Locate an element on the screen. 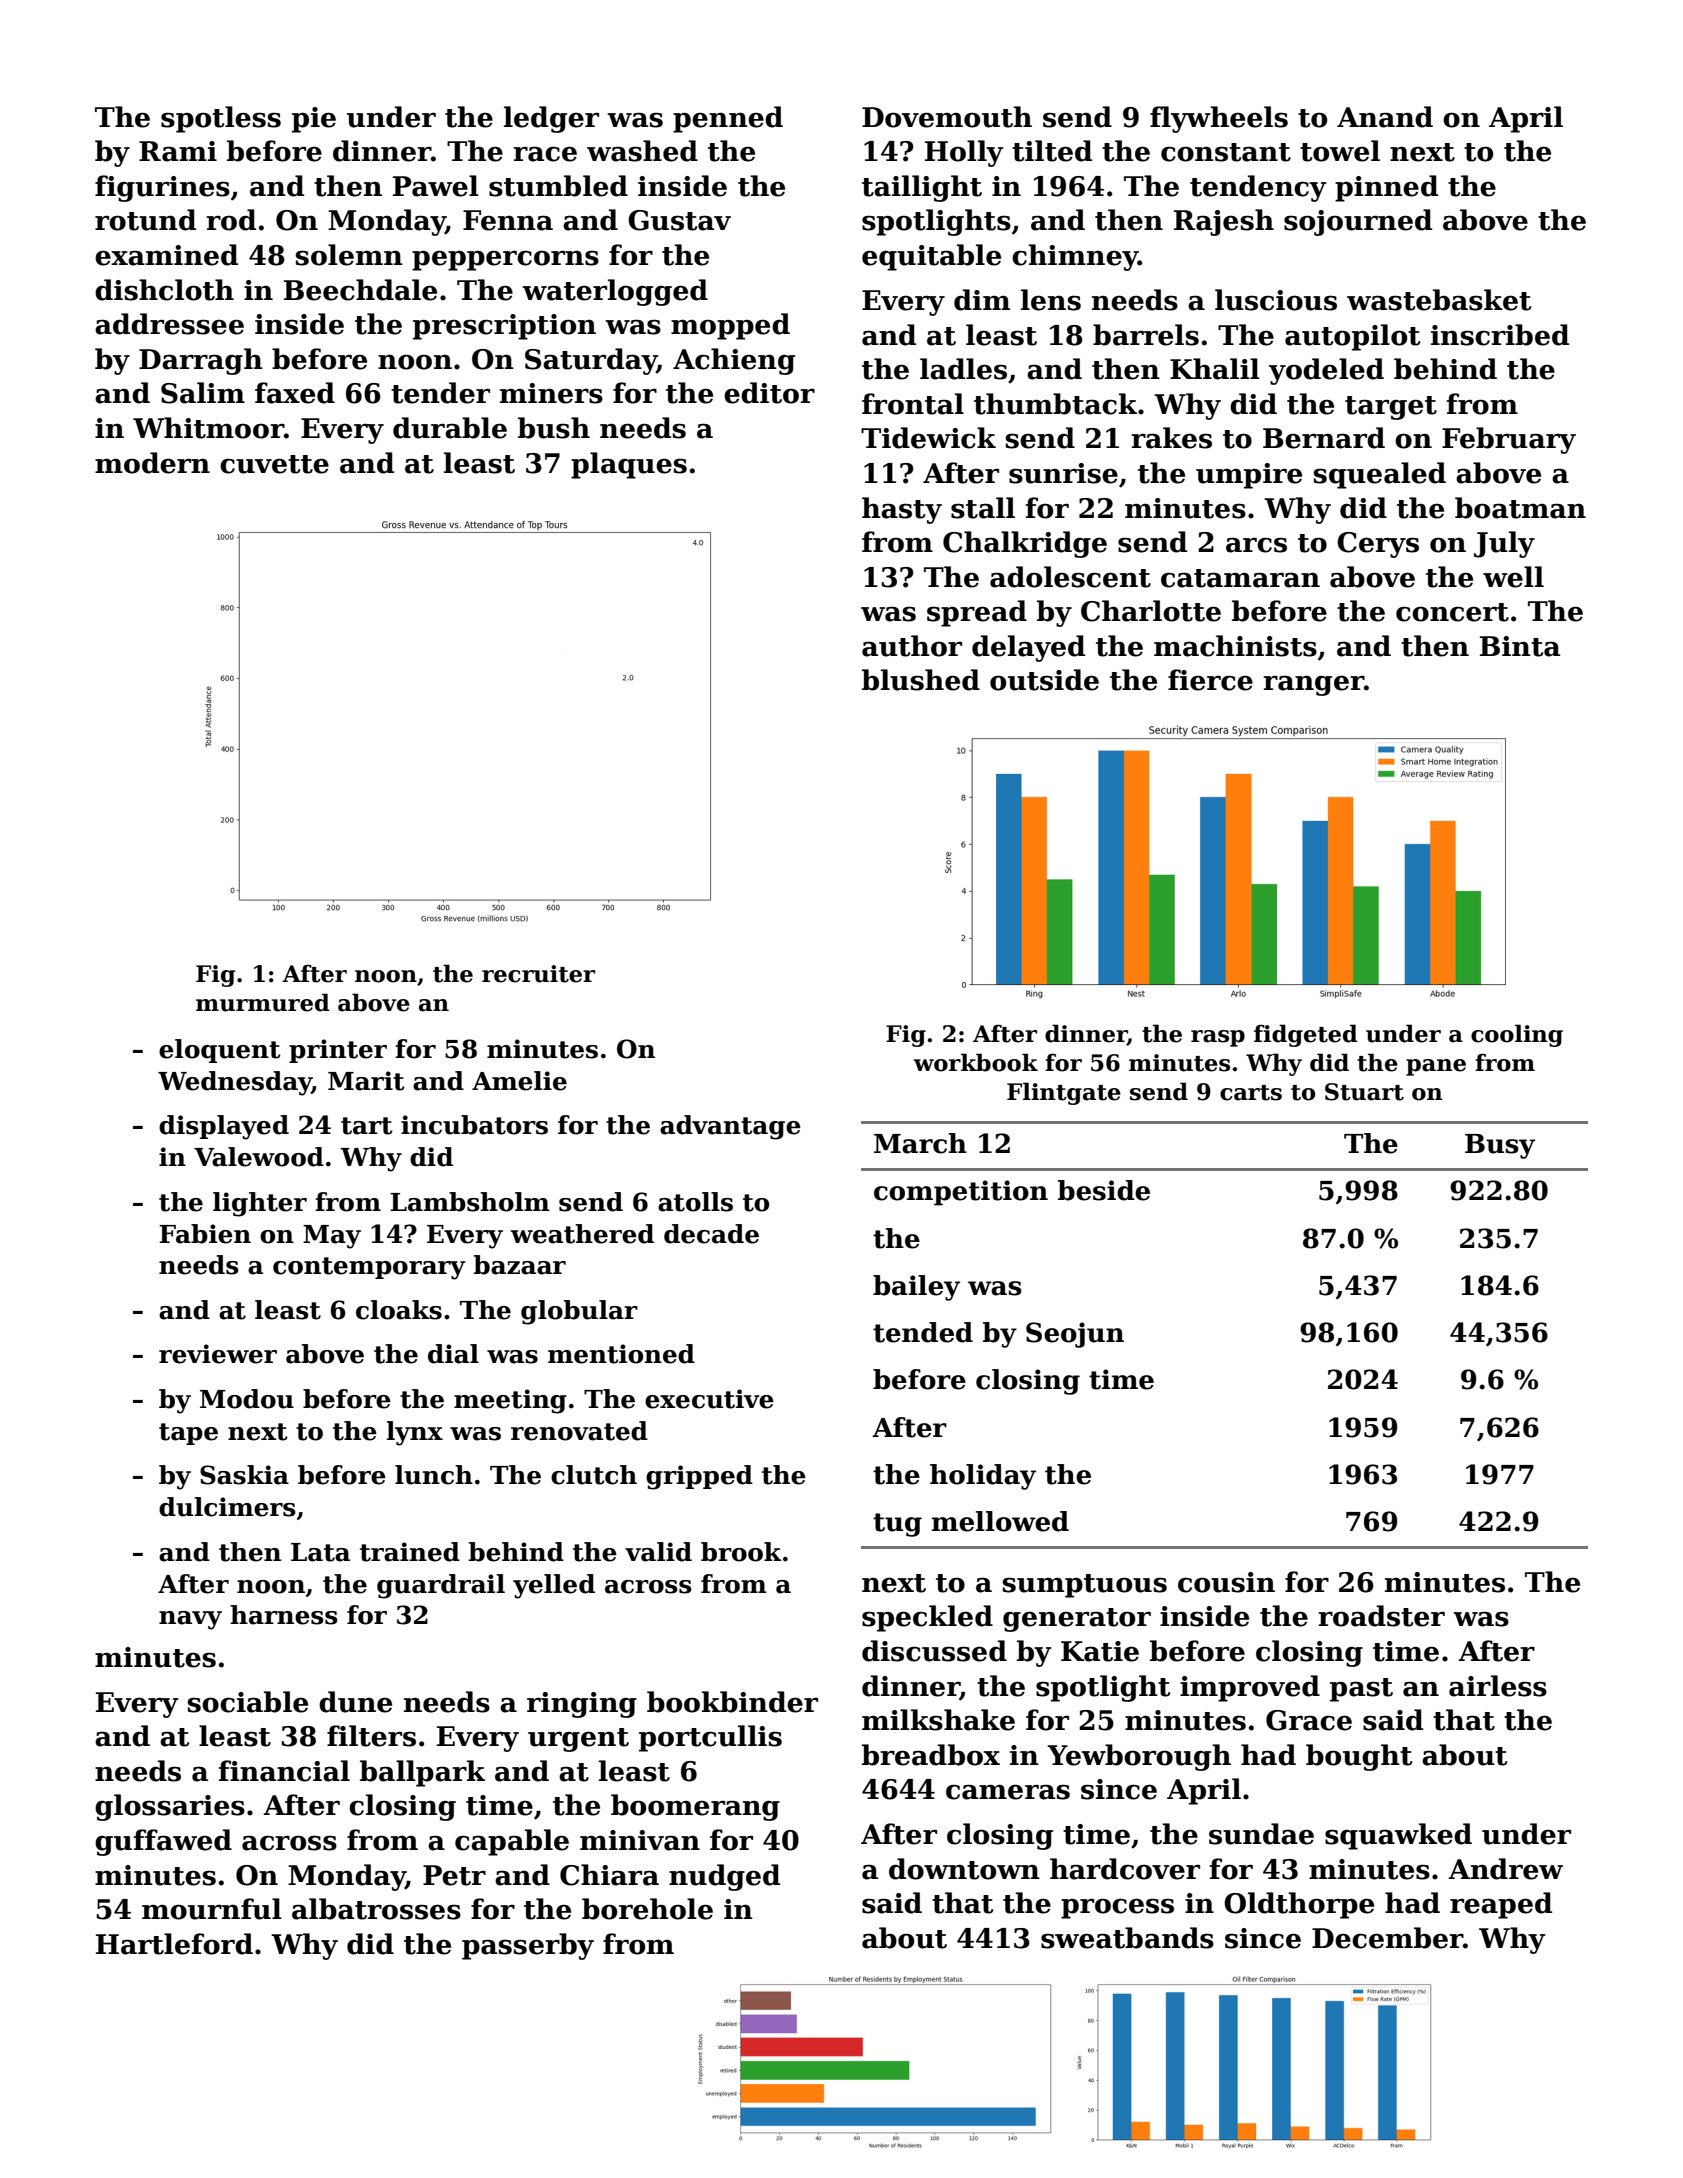 The height and width of the screenshot is (2178, 1683). recruiter is located at coordinates (538, 974).
